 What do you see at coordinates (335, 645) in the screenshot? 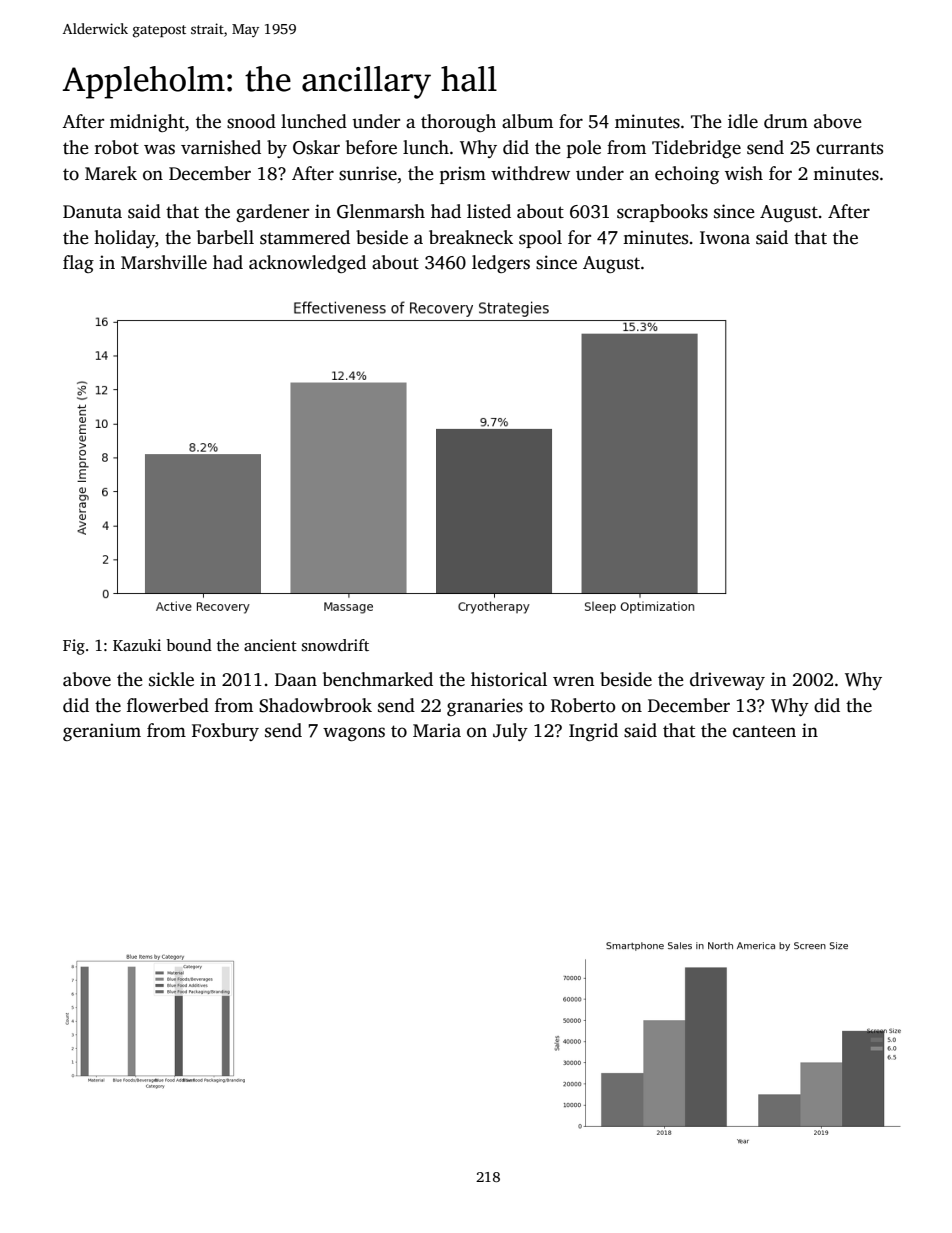
I see `snowdrift` at bounding box center [335, 645].
